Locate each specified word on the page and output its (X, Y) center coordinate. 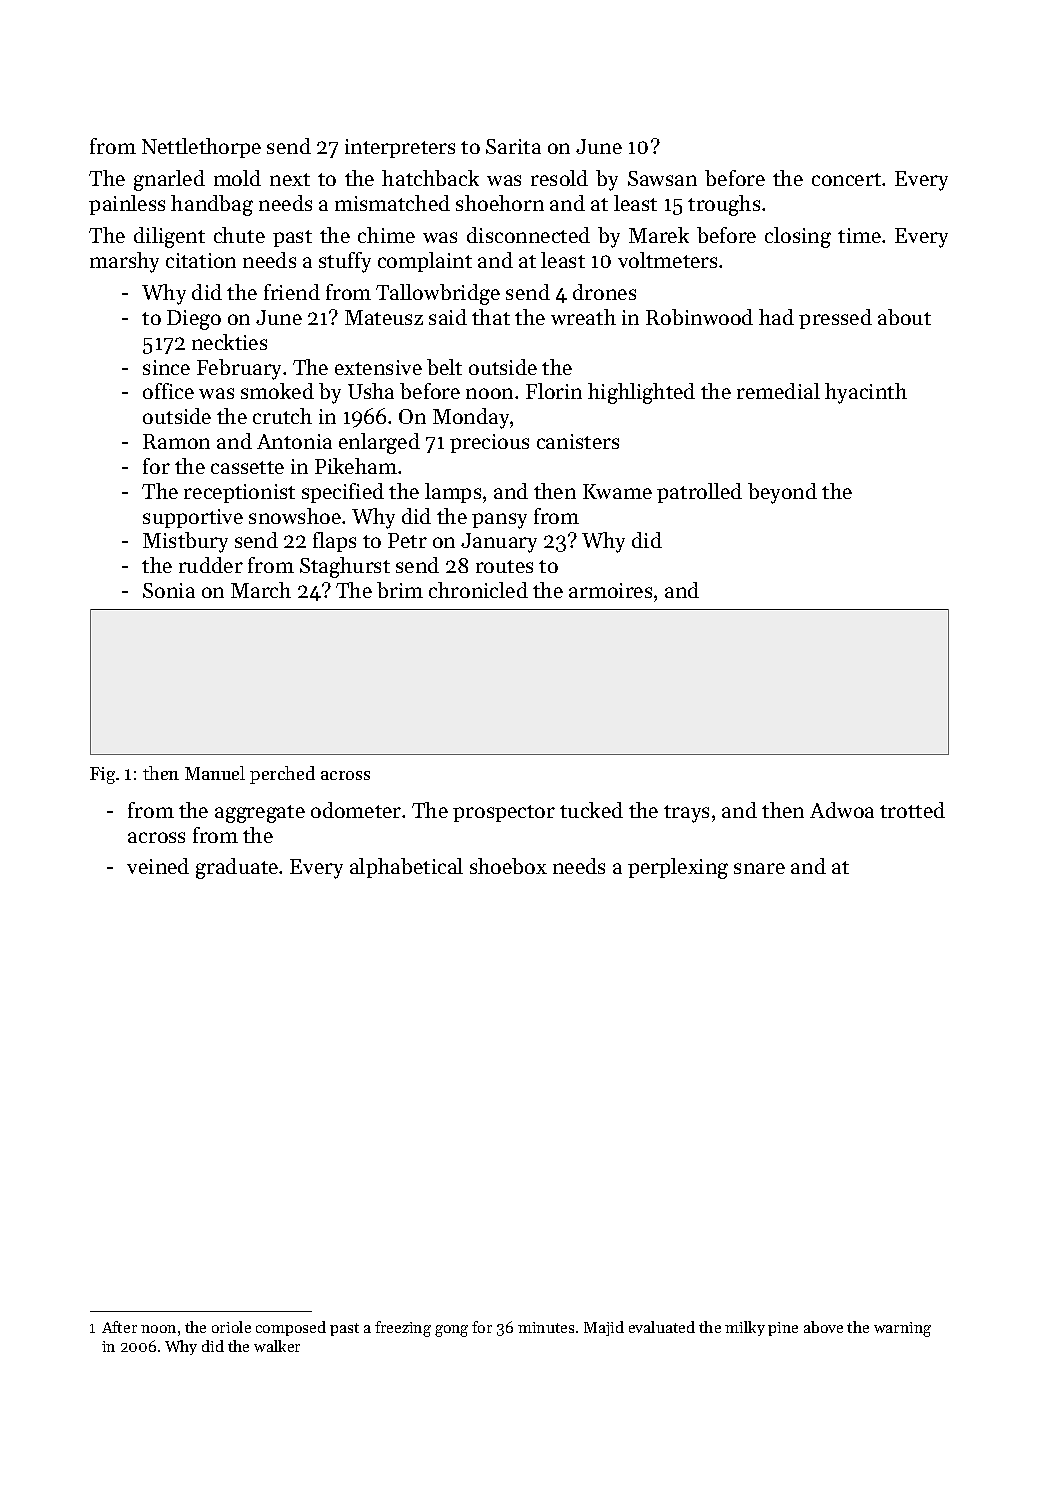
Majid (604, 1328)
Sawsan (662, 178)
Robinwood (699, 317)
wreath (583, 317)
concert (846, 179)
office (168, 391)
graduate (237, 868)
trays (686, 814)
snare (759, 868)
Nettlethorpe (201, 148)
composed (291, 1328)
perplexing (678, 868)
